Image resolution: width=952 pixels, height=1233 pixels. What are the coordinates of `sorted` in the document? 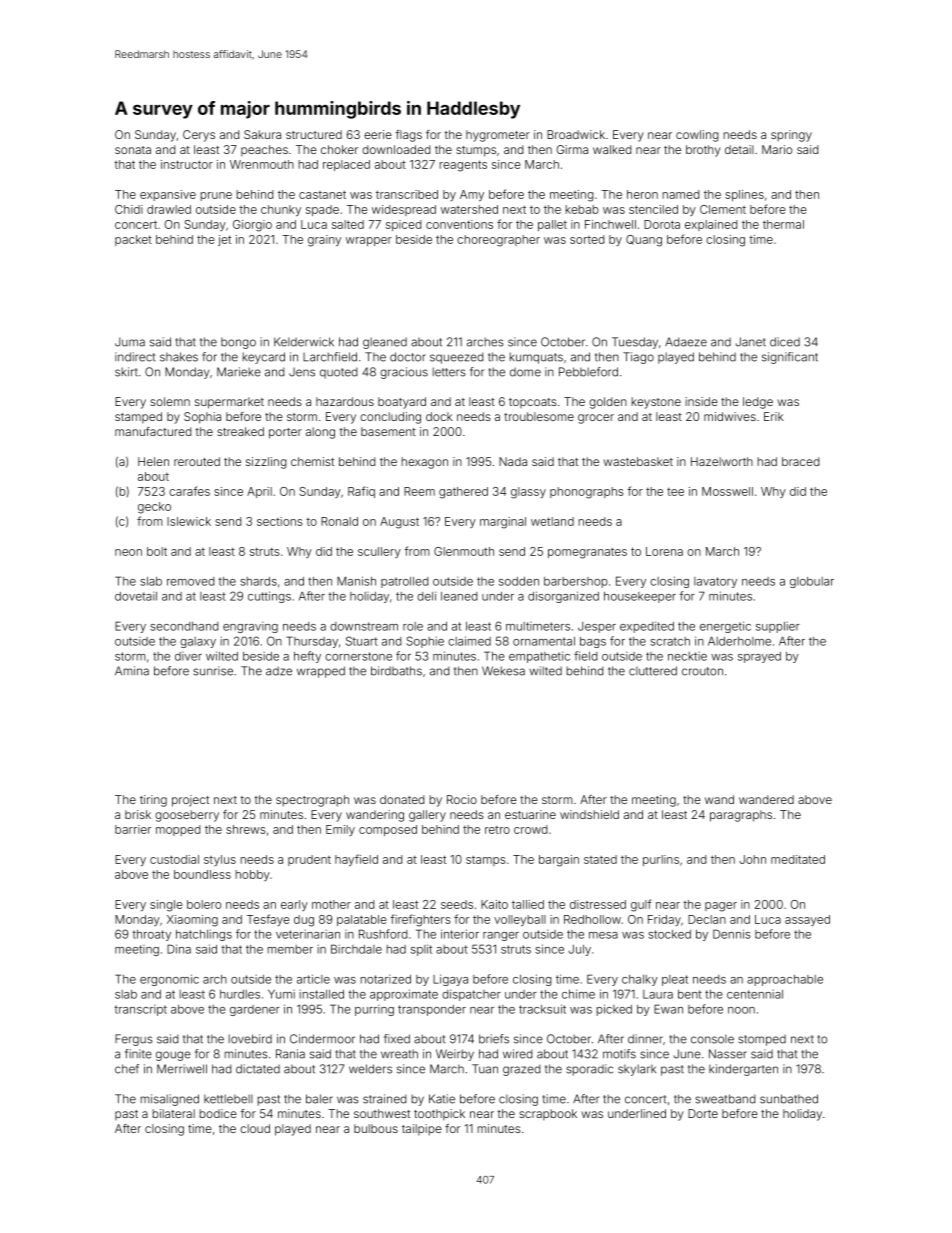 It's located at (587, 239).
